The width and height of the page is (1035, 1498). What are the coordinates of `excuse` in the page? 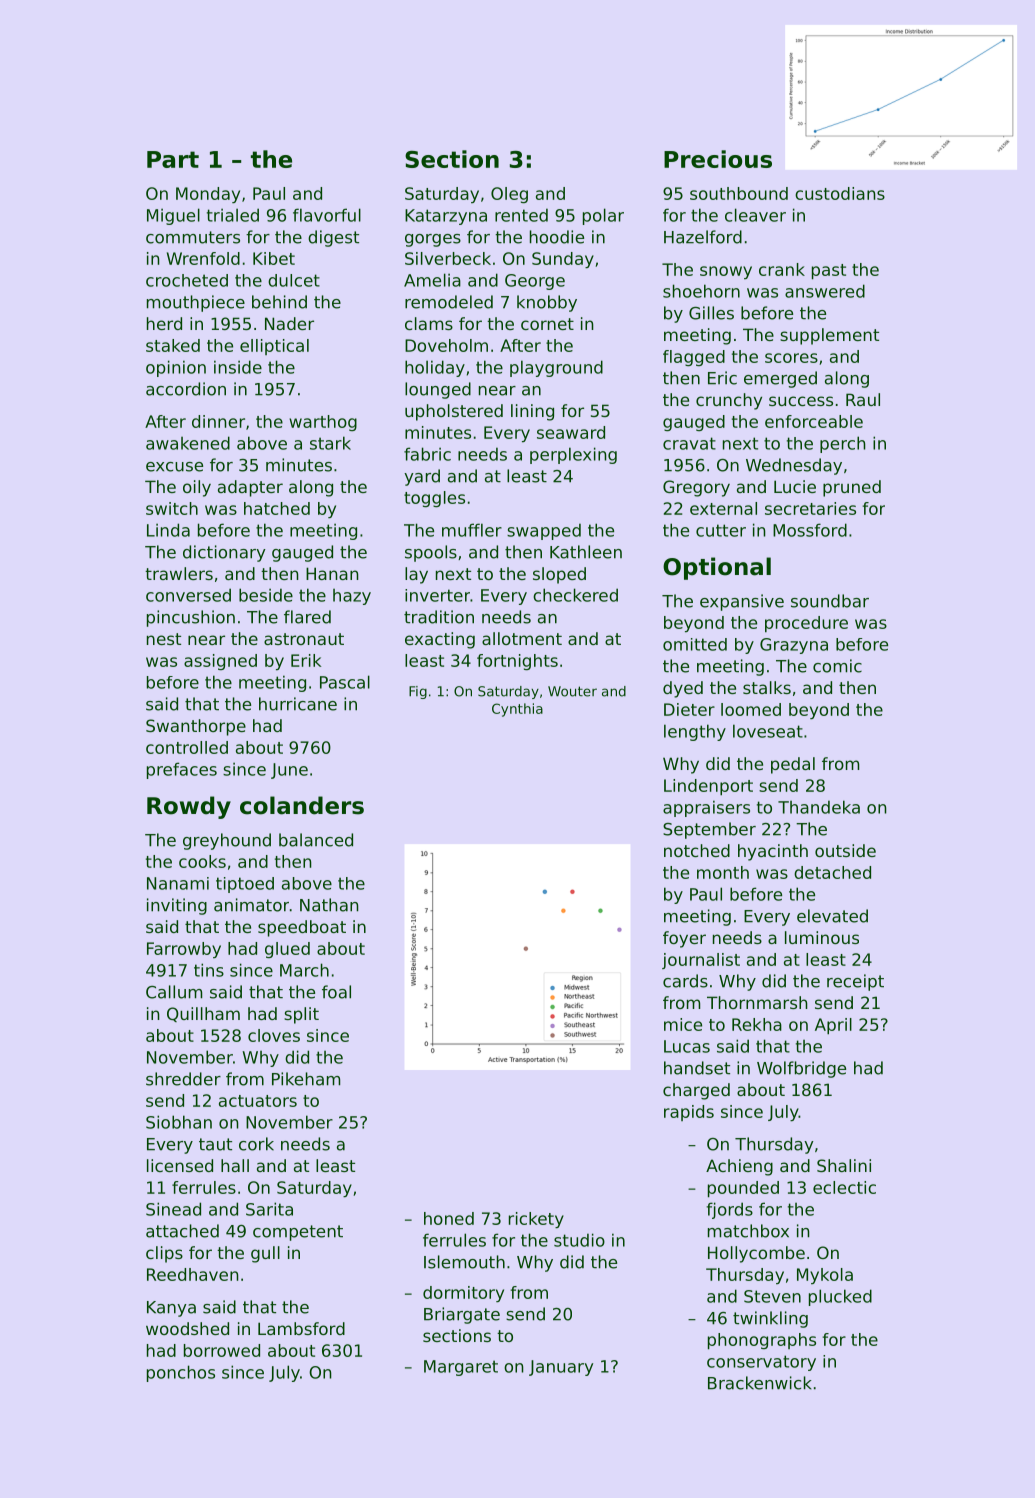 It's located at (174, 467).
